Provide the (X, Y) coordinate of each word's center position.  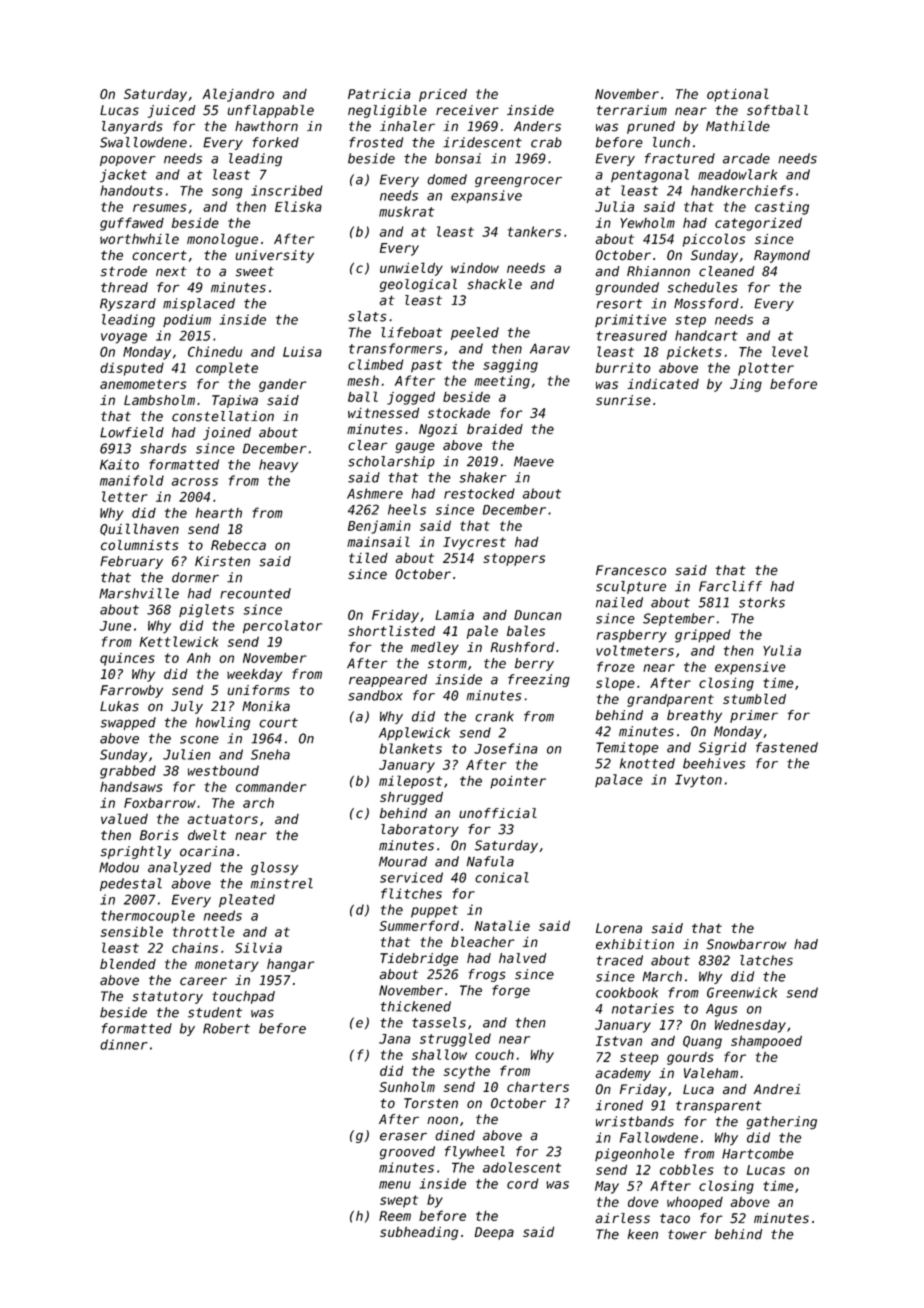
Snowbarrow (747, 944)
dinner (124, 1044)
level (790, 351)
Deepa (494, 1233)
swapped (128, 723)
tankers (534, 231)
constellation (223, 416)
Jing (746, 385)
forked (275, 142)
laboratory (420, 830)
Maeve (534, 461)
